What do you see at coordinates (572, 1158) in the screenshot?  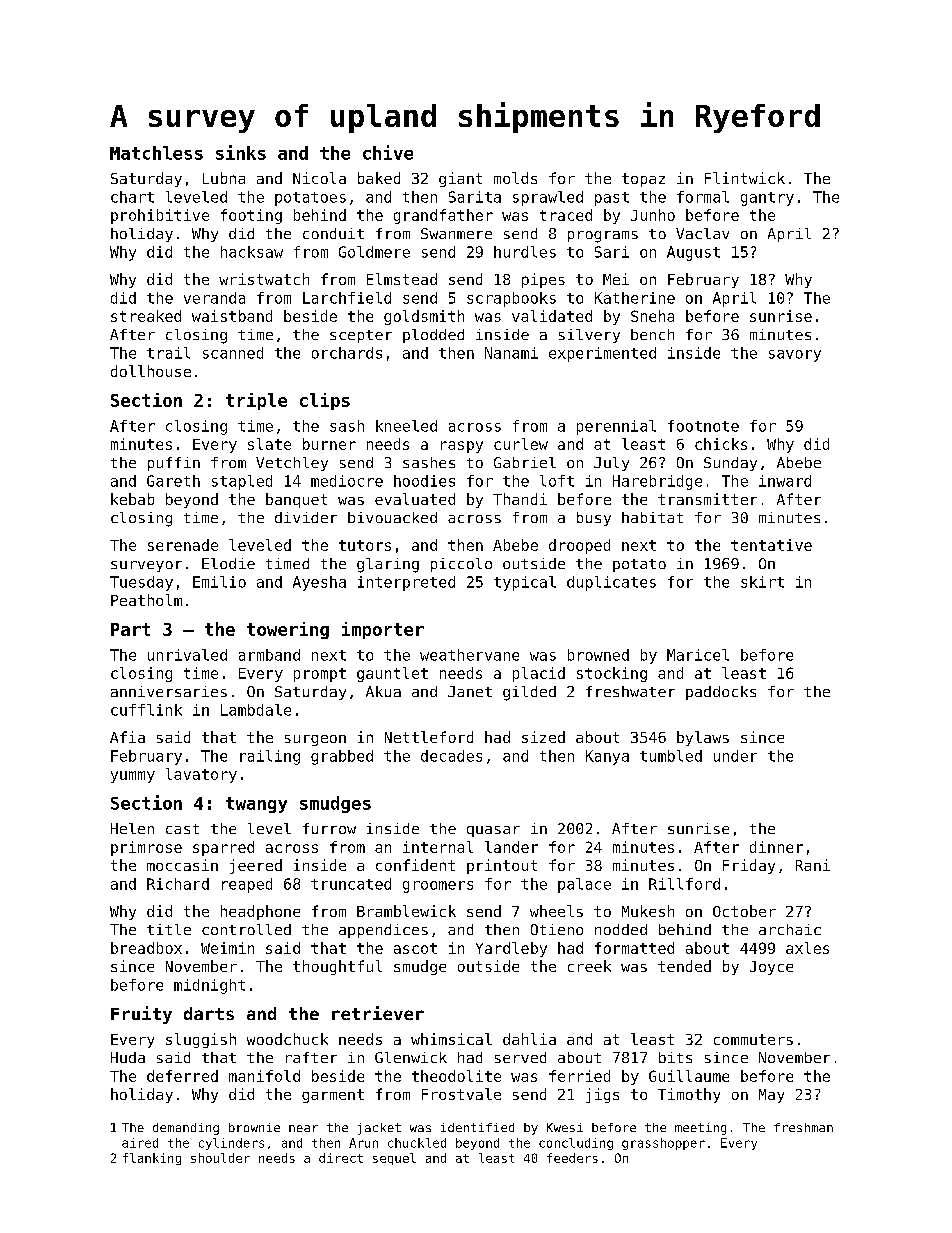 I see `feeders` at bounding box center [572, 1158].
